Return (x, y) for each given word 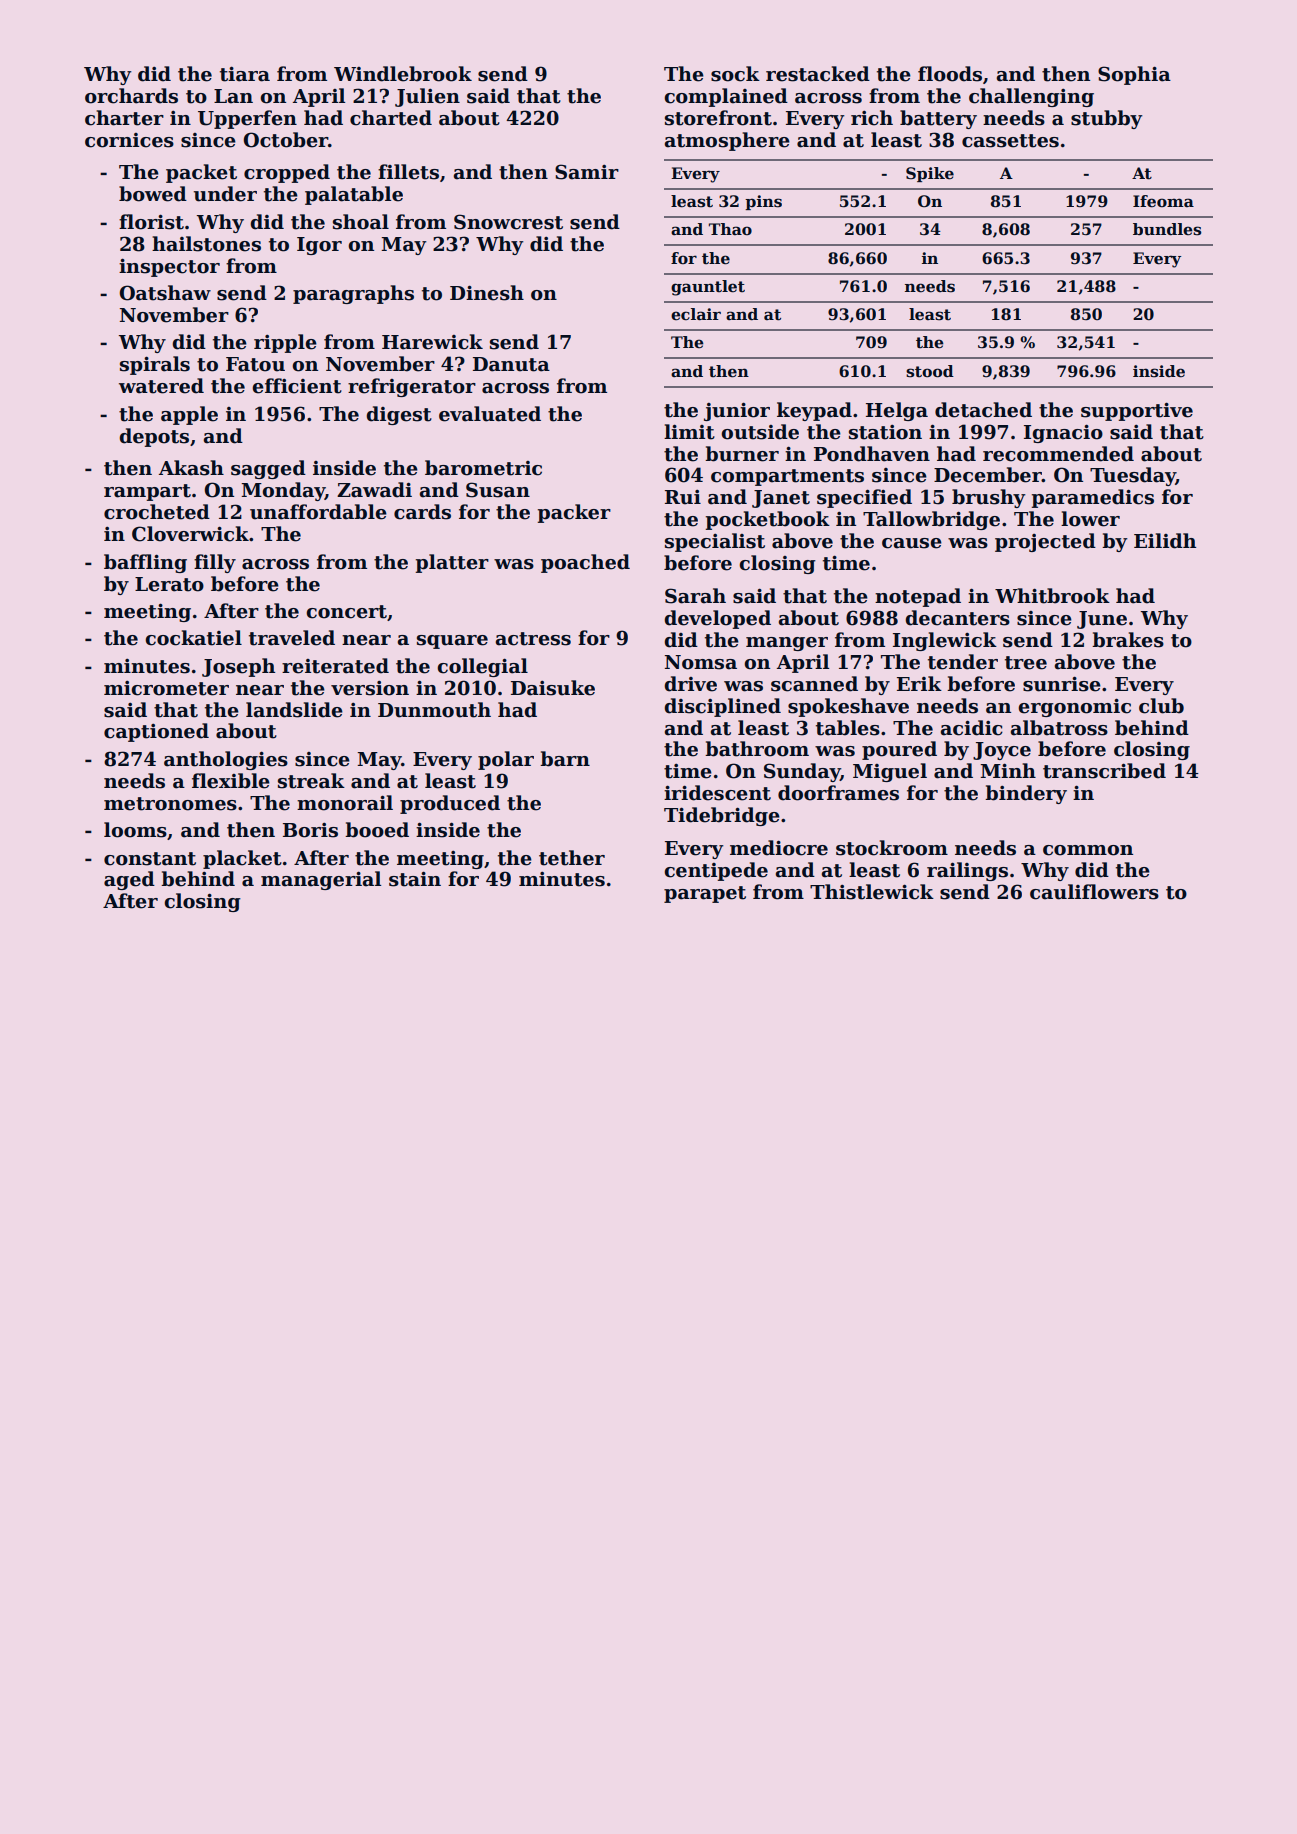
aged (129, 880)
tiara (245, 74)
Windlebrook (403, 74)
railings (967, 871)
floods (950, 74)
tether (572, 858)
